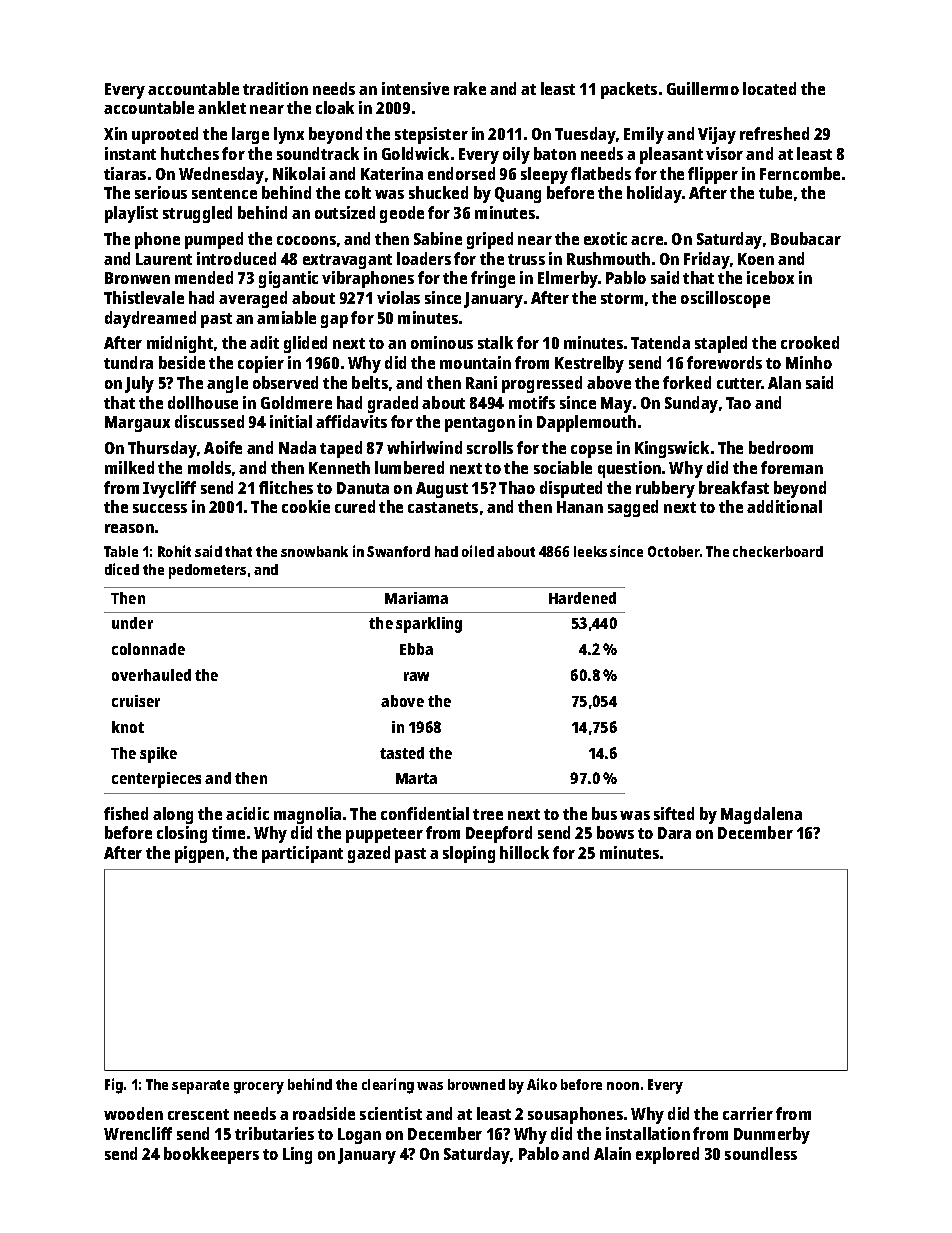  Describe the element at coordinates (307, 815) in the document. I see `magnolia` at that location.
